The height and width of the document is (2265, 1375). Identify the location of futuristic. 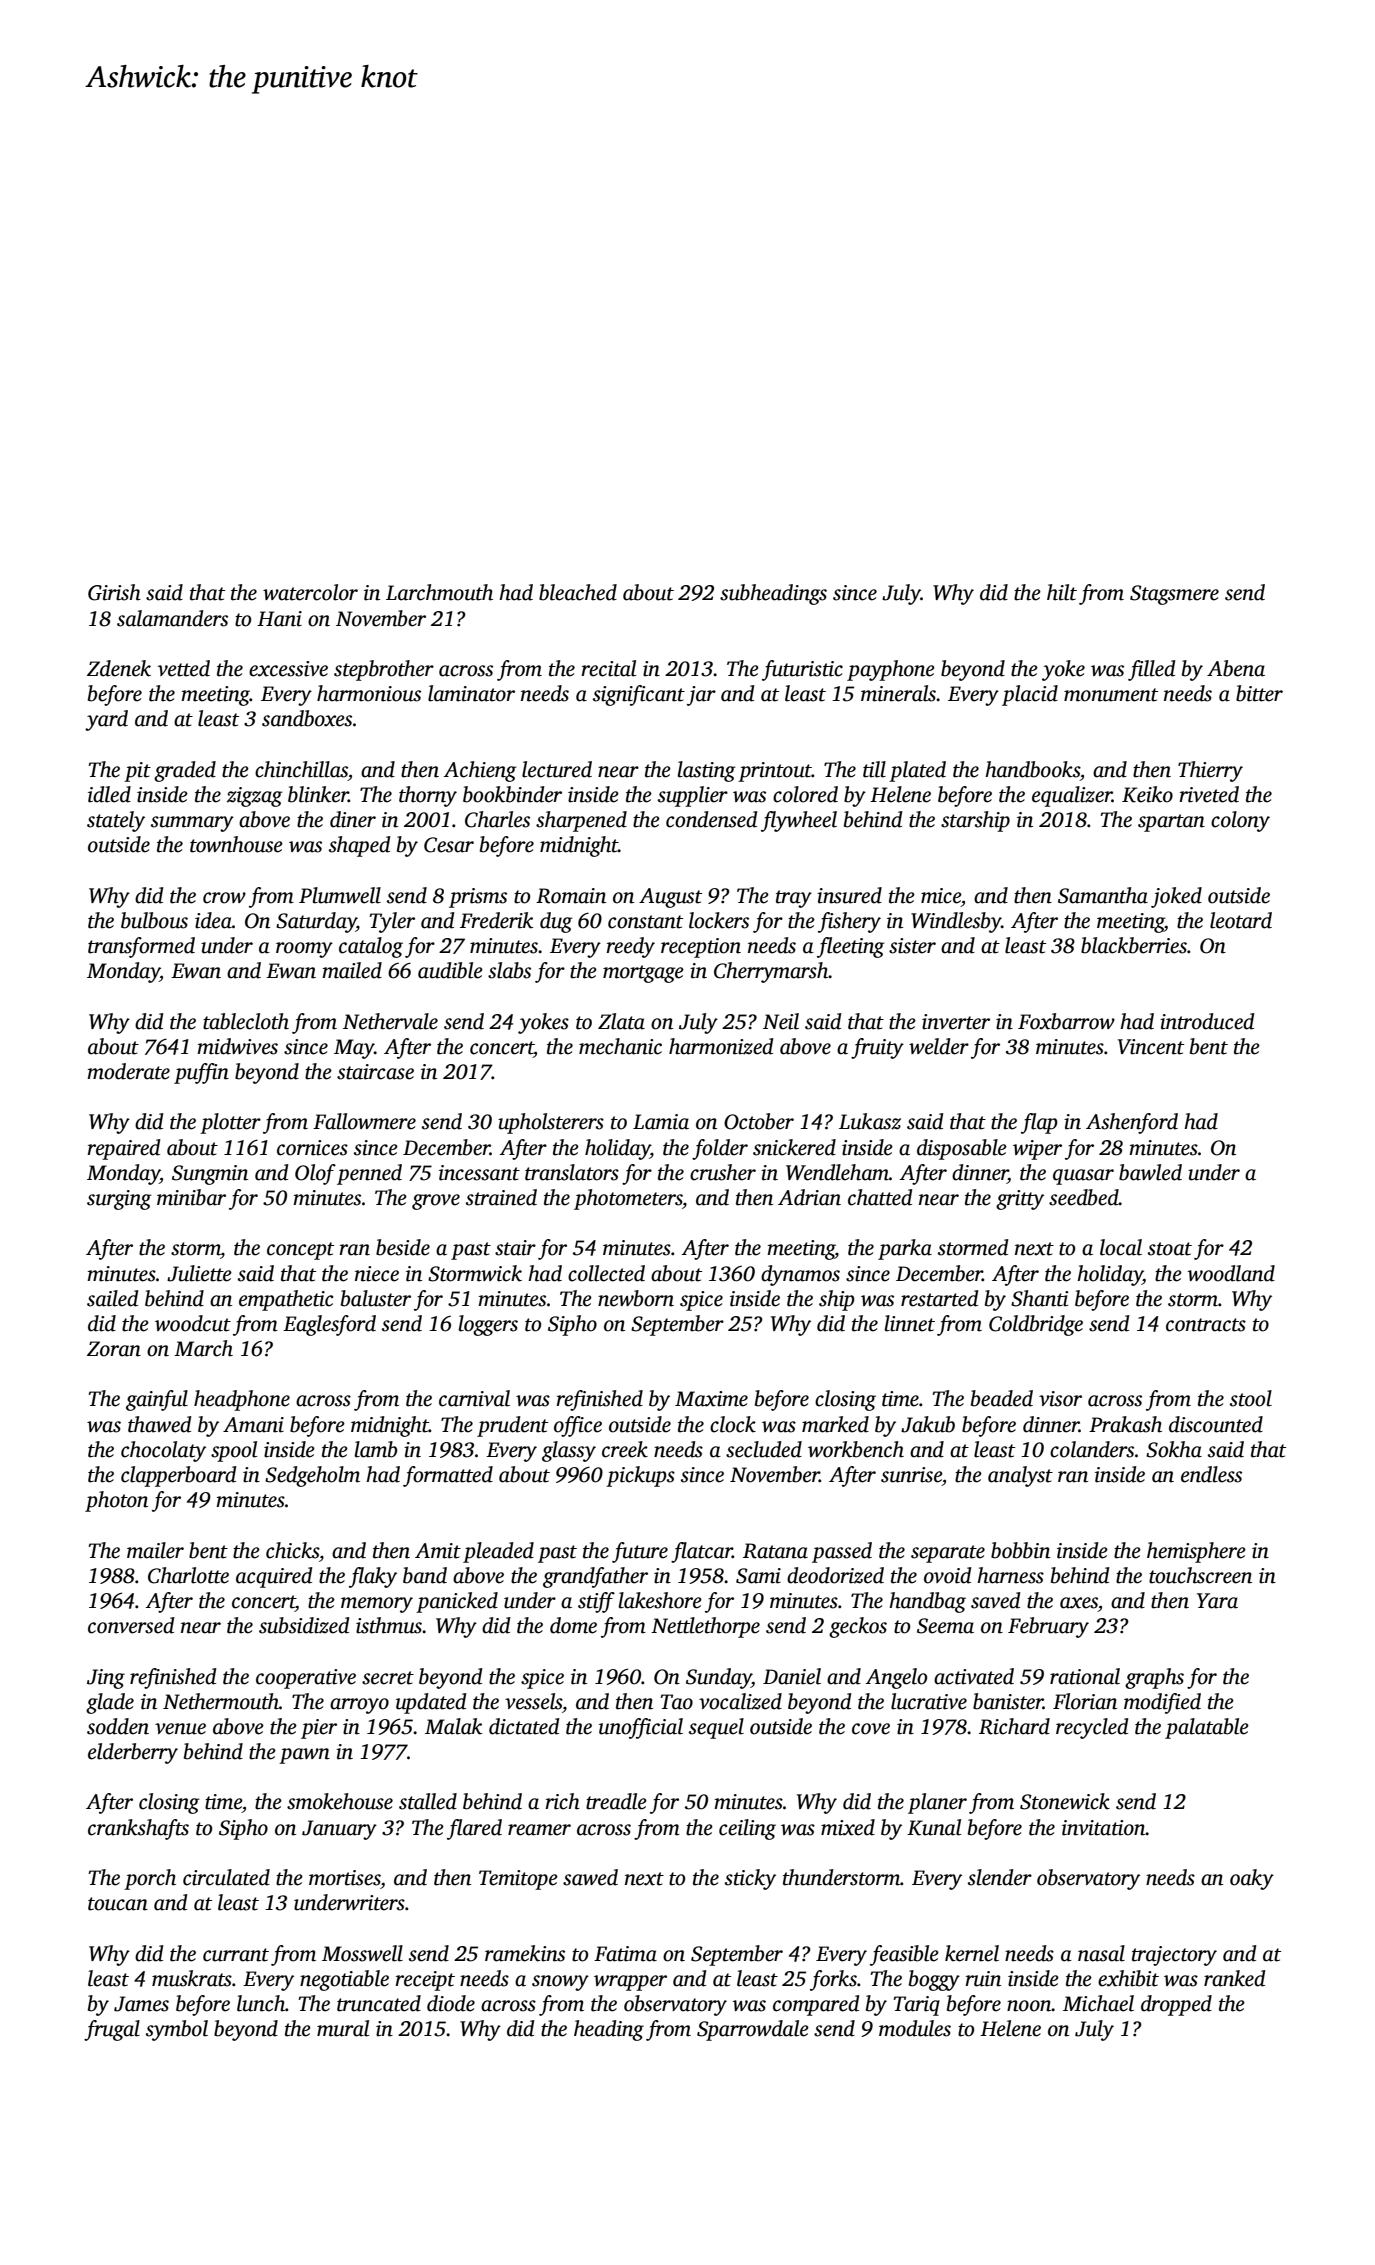
(802, 670).
